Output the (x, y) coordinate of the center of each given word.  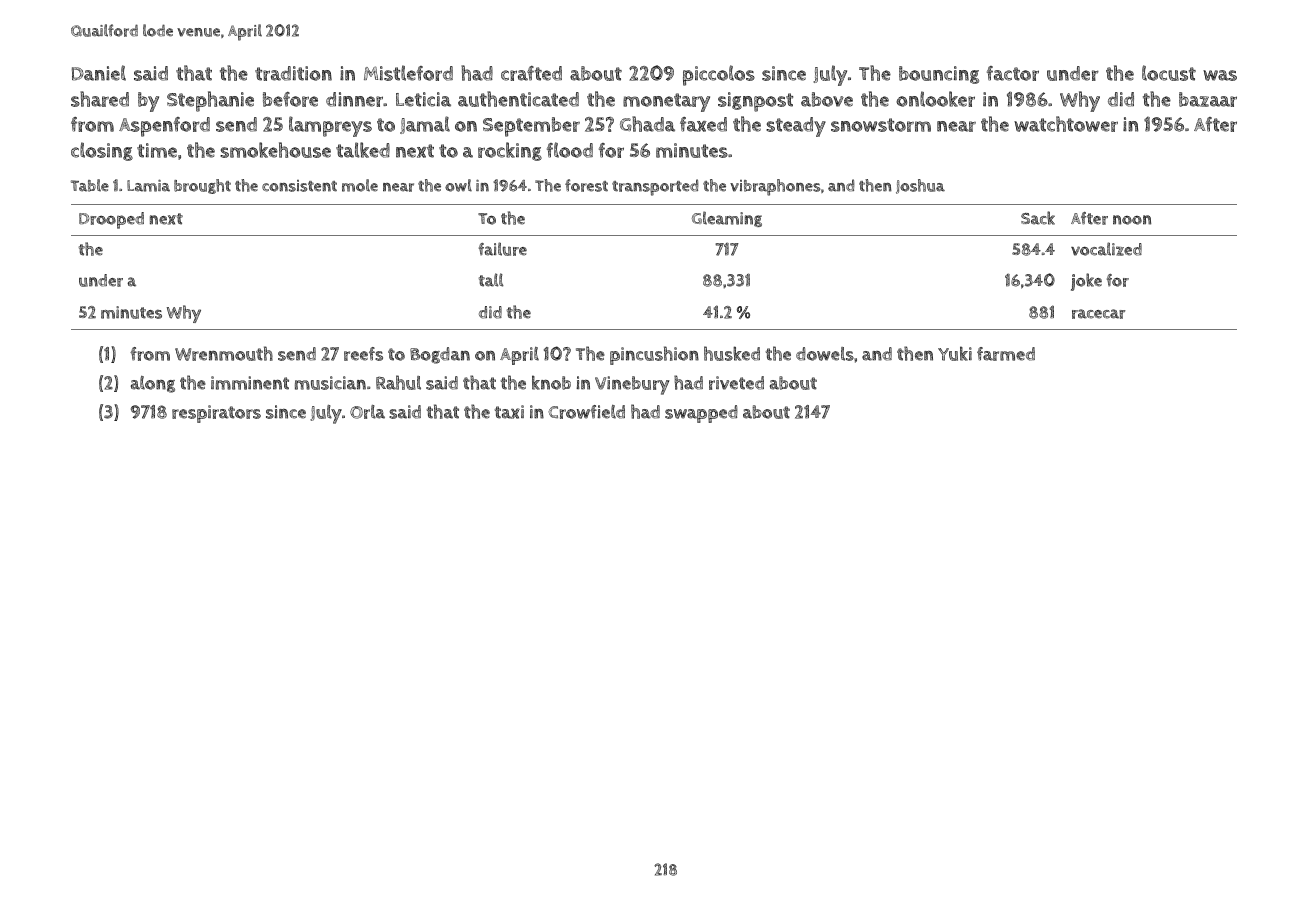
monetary (666, 102)
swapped (701, 414)
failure (503, 249)
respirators (216, 414)
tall (491, 280)
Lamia (148, 185)
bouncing (939, 75)
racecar (1098, 314)
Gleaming (727, 219)
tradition (293, 73)
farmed (1006, 354)
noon (1132, 220)
